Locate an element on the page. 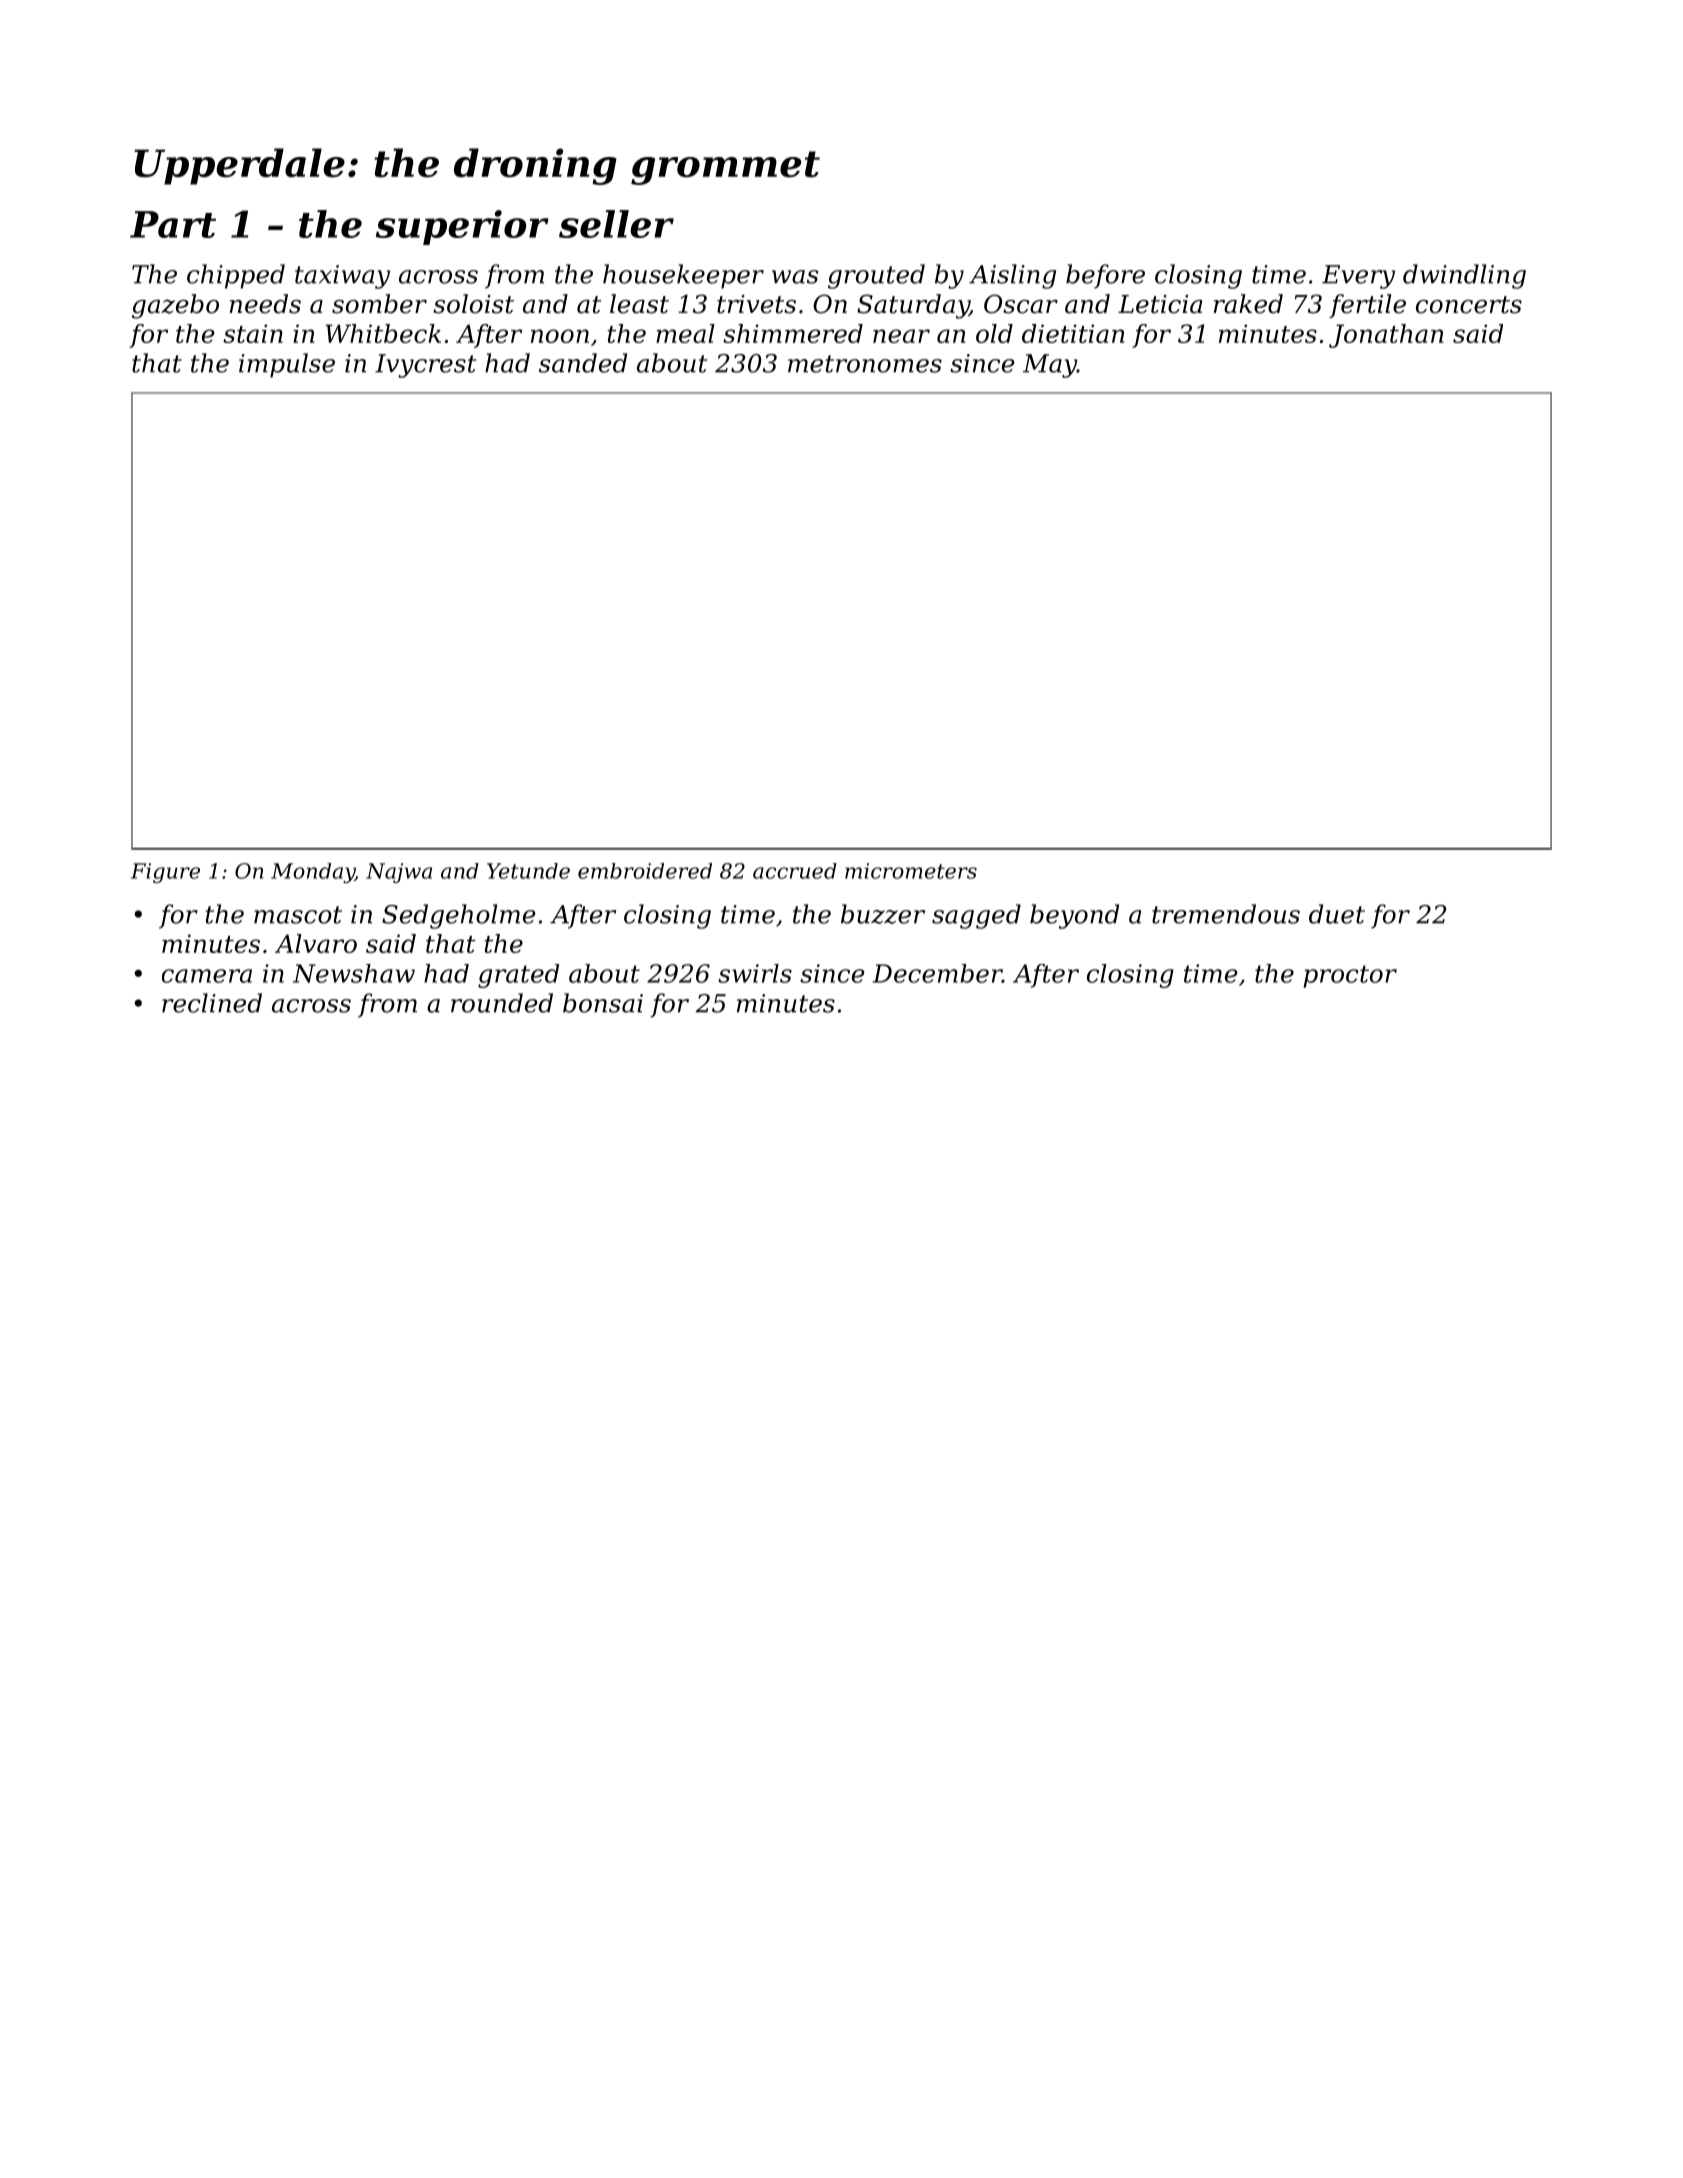 The height and width of the image is (2178, 1683). micrometers is located at coordinates (911, 871).
